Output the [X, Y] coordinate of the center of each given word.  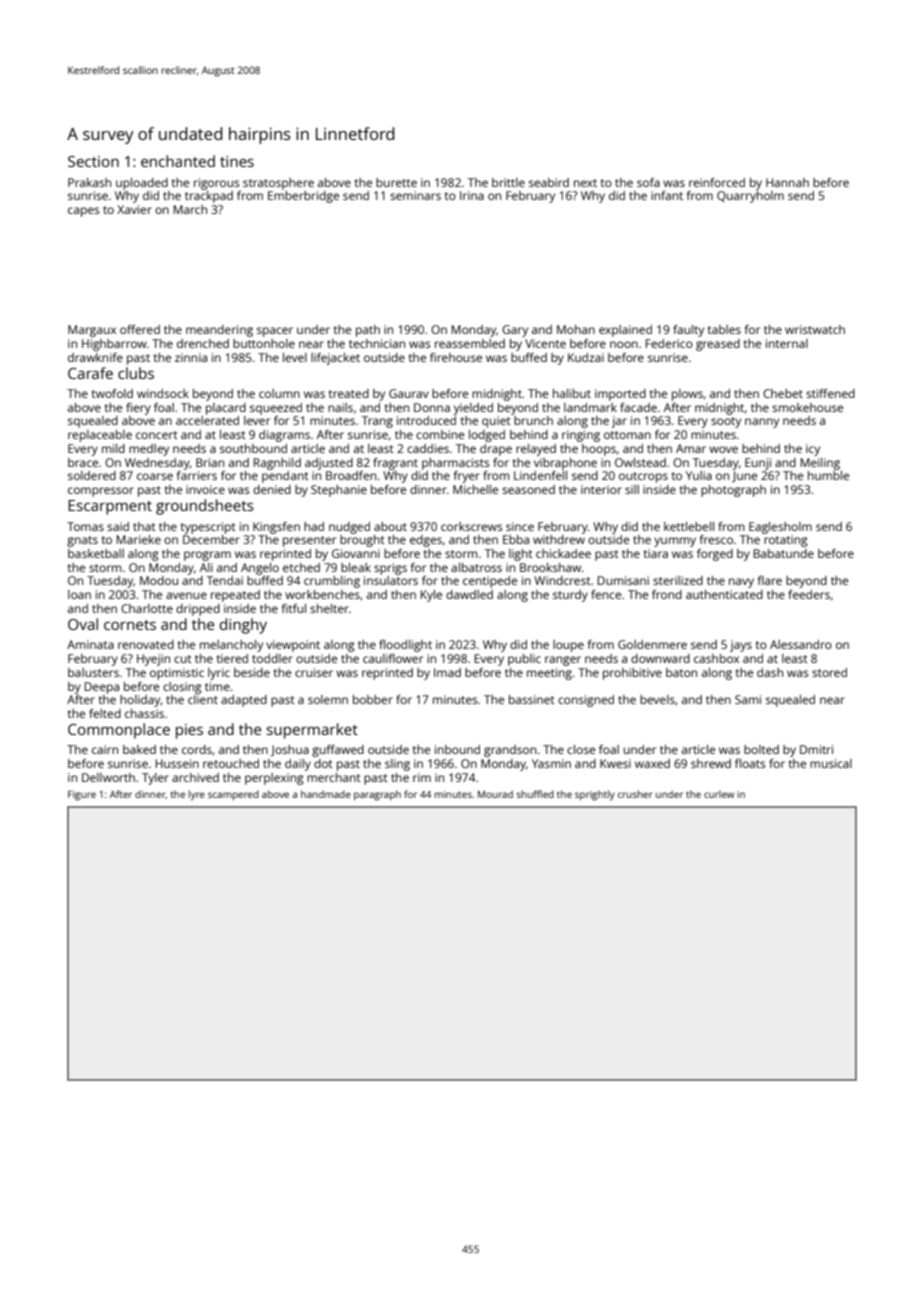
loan [79, 594]
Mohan [576, 329]
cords [197, 749]
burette [396, 182]
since [520, 526]
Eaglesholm [780, 528]
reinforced [717, 182]
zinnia [191, 357]
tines [237, 161]
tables [724, 329]
